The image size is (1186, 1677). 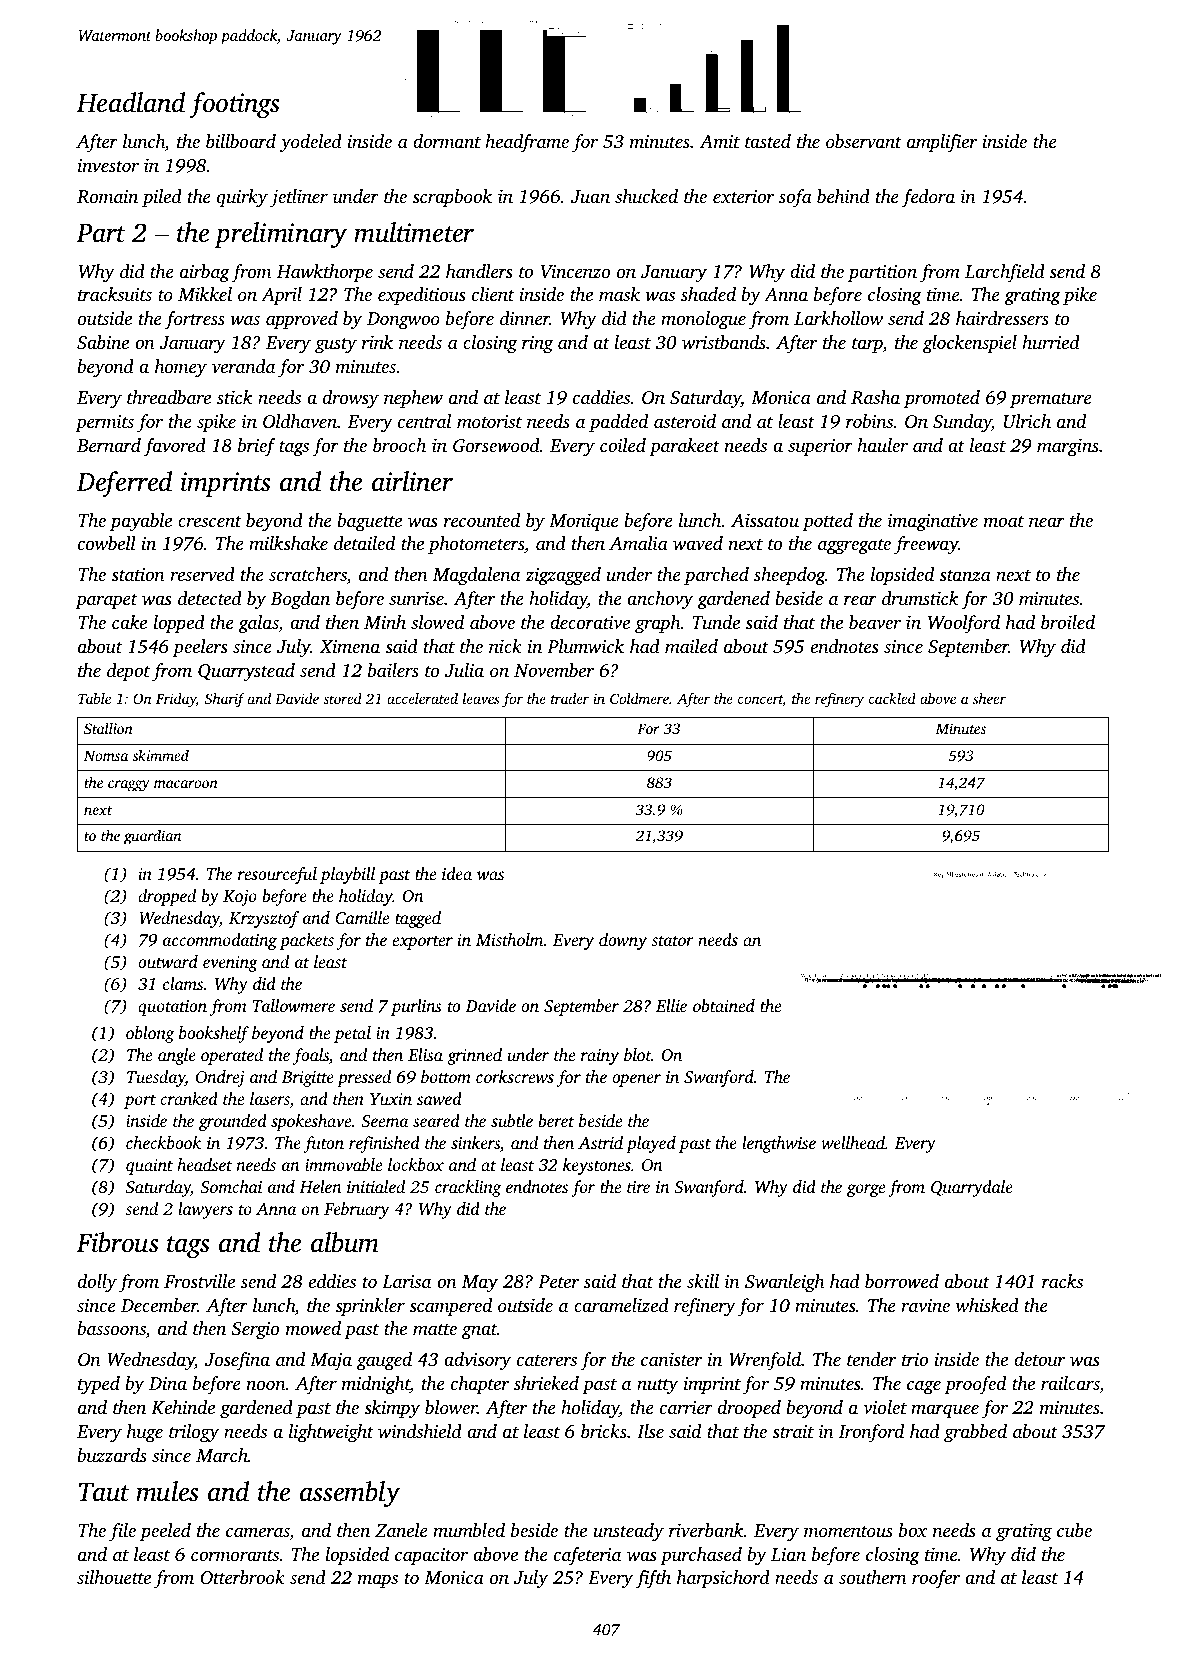 What do you see at coordinates (936, 1579) in the page?
I see `roofer` at bounding box center [936, 1579].
